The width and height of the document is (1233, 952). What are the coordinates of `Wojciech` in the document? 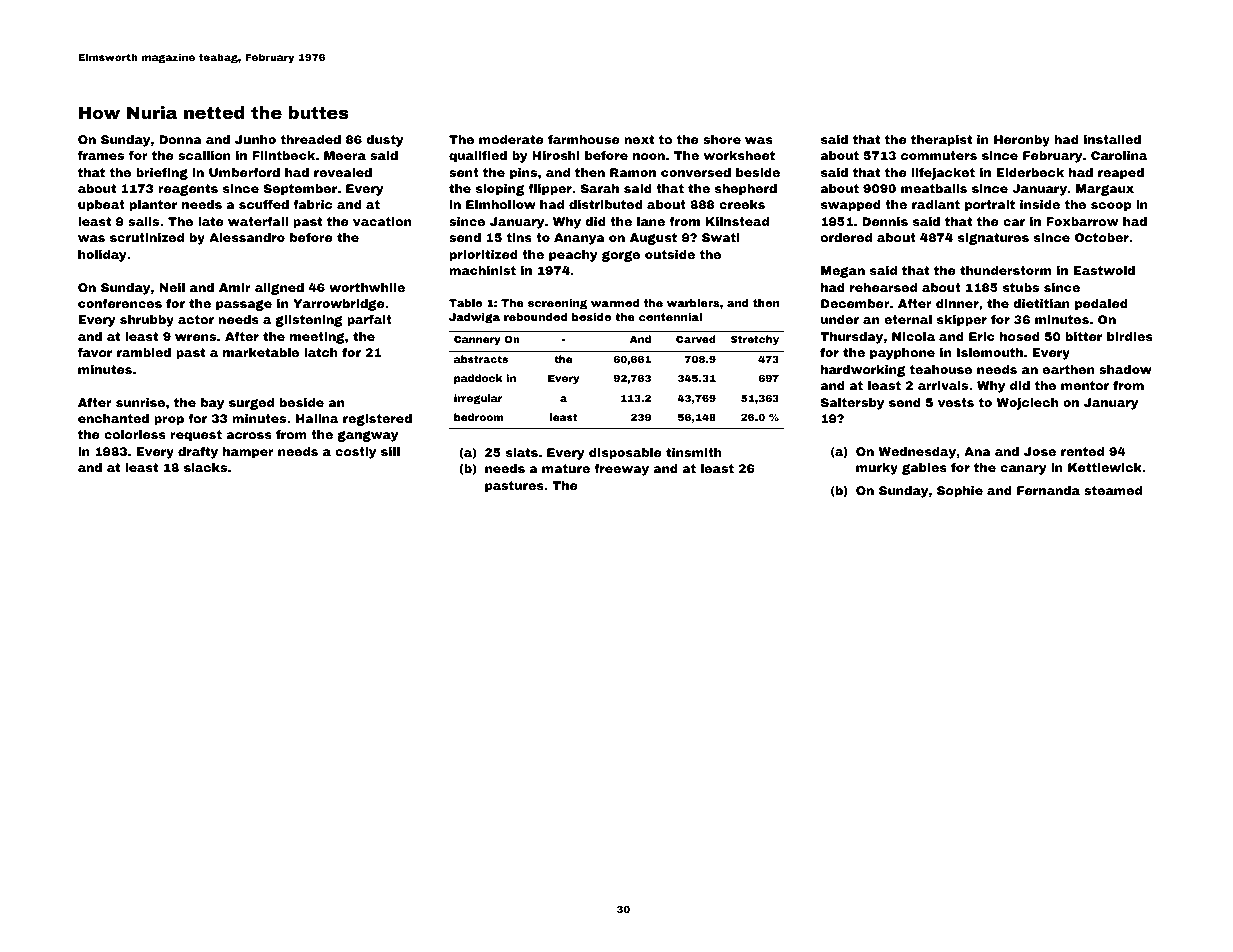 It's located at (1027, 404).
